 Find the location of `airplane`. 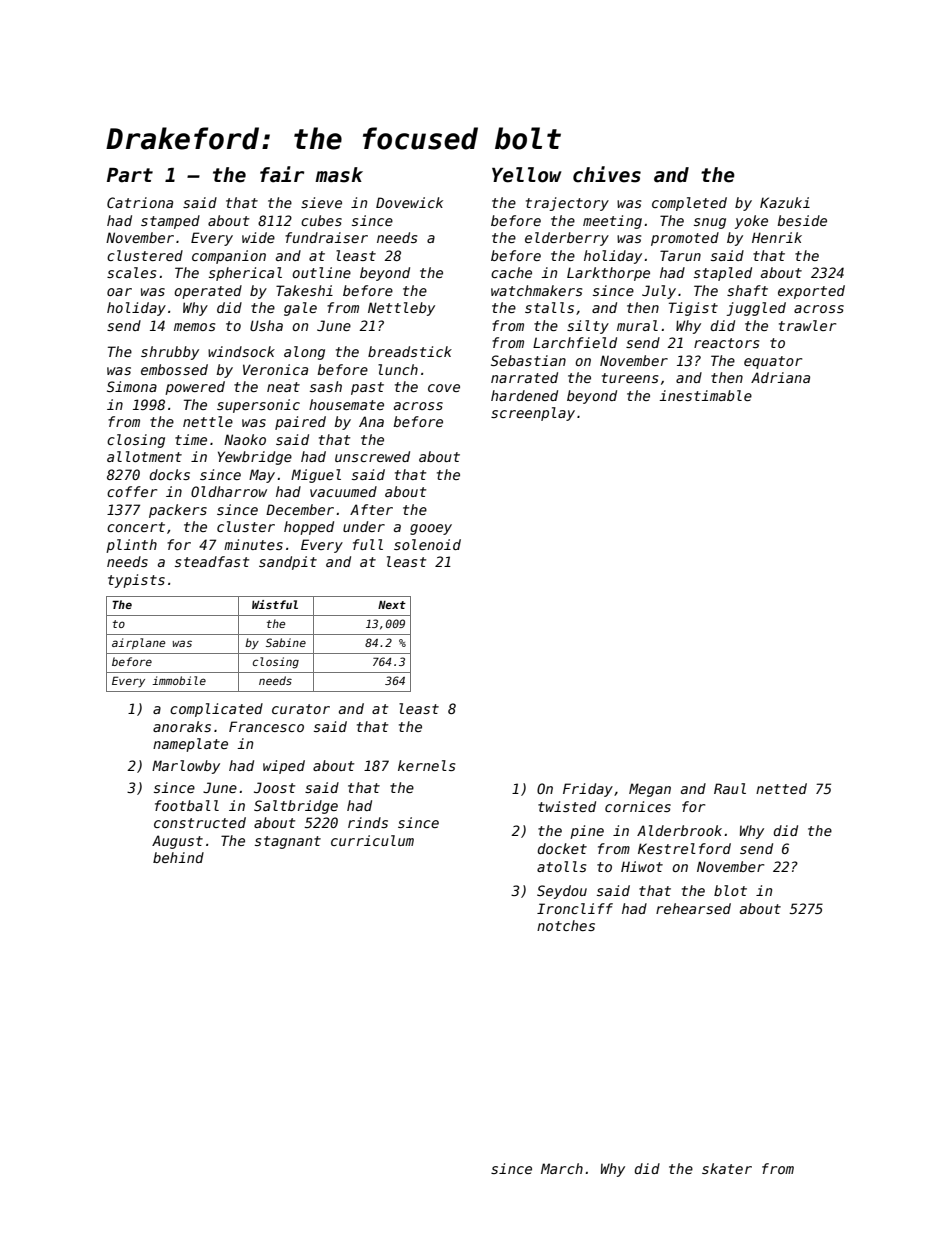

airplane is located at coordinates (138, 643).
